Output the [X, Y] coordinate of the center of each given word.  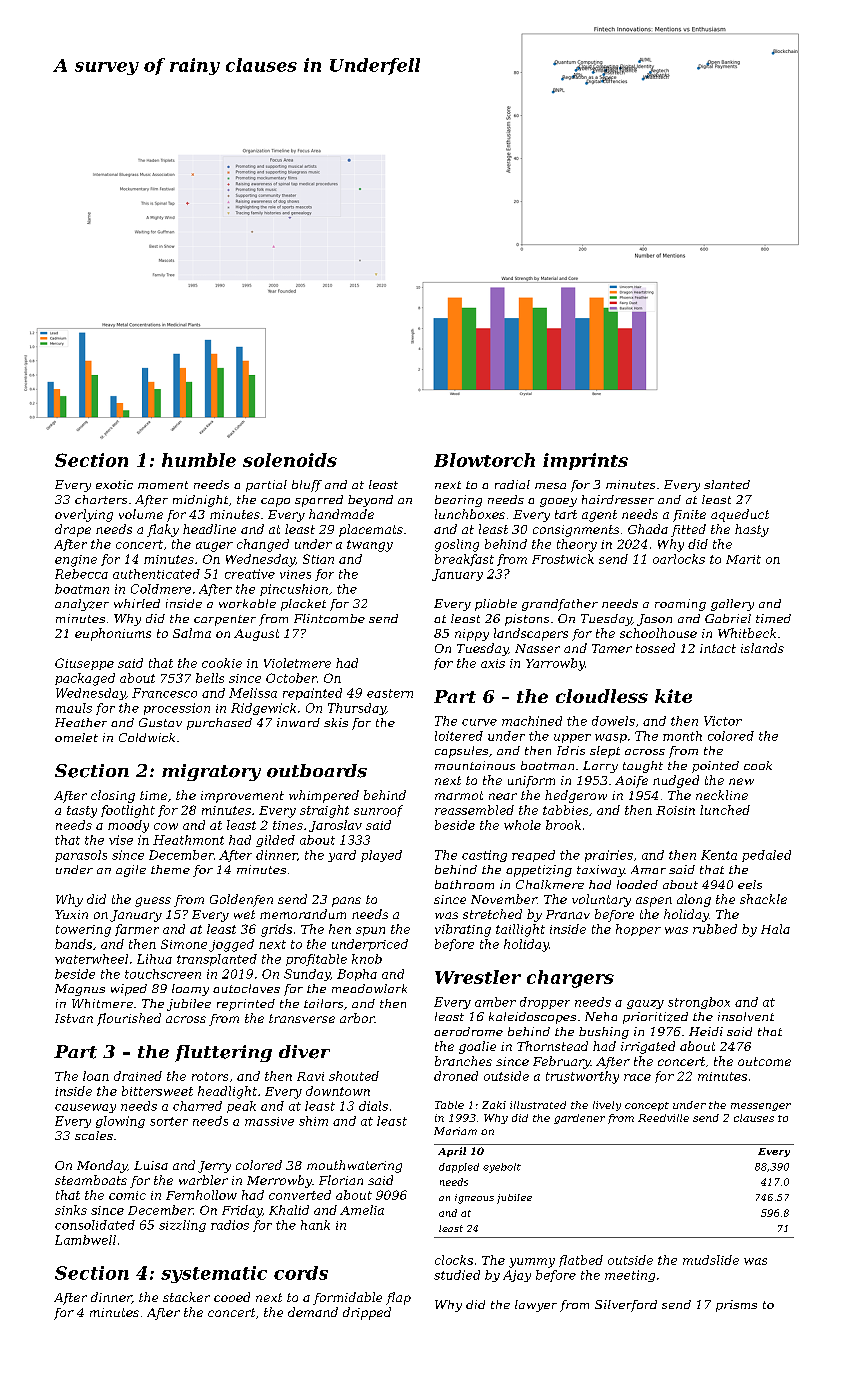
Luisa [151, 1165]
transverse [302, 1018]
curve [479, 722]
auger [214, 547]
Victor [723, 721]
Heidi [706, 1031]
